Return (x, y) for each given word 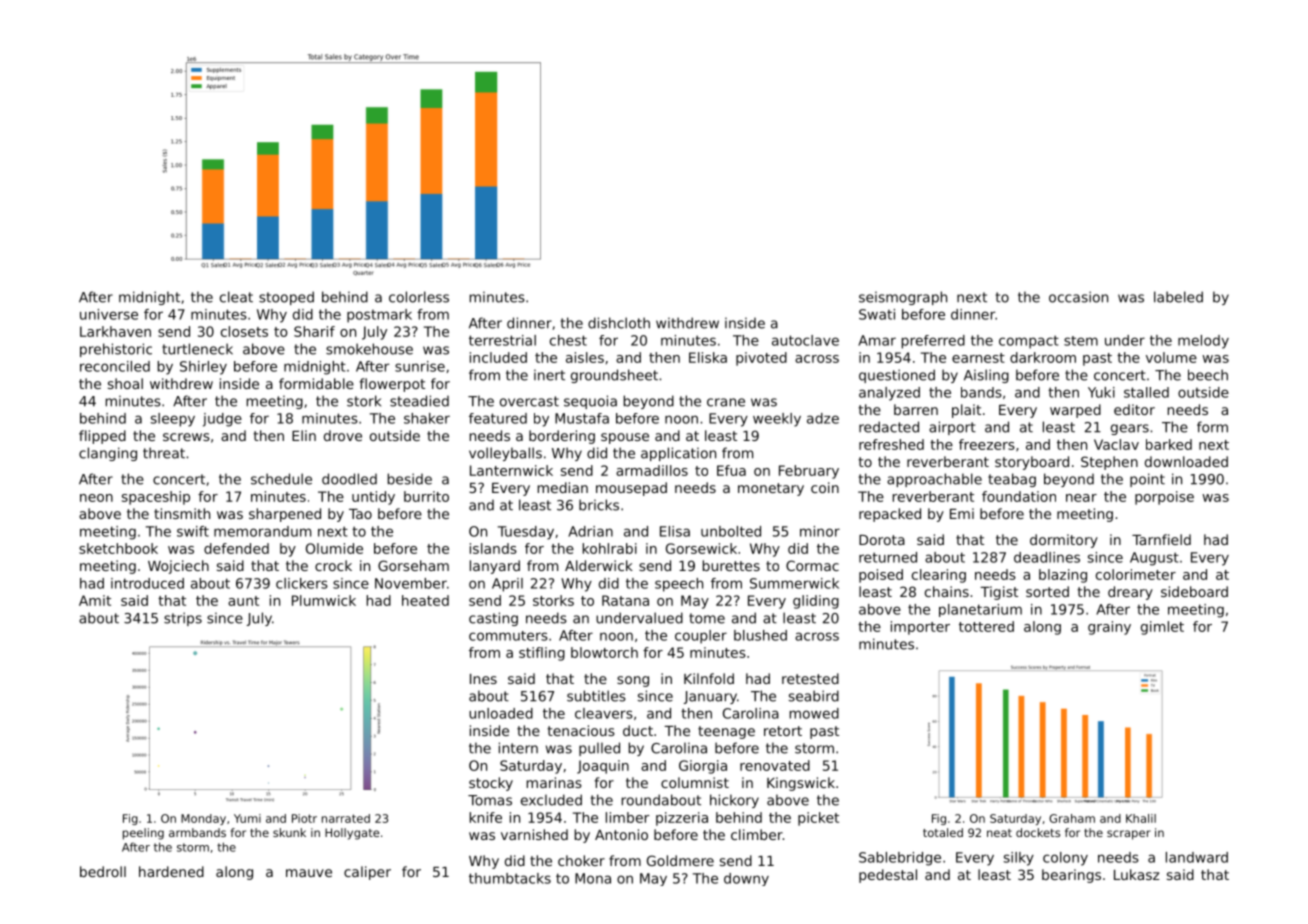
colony (1065, 859)
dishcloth (619, 323)
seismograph (903, 298)
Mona (593, 878)
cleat (236, 297)
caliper (367, 873)
